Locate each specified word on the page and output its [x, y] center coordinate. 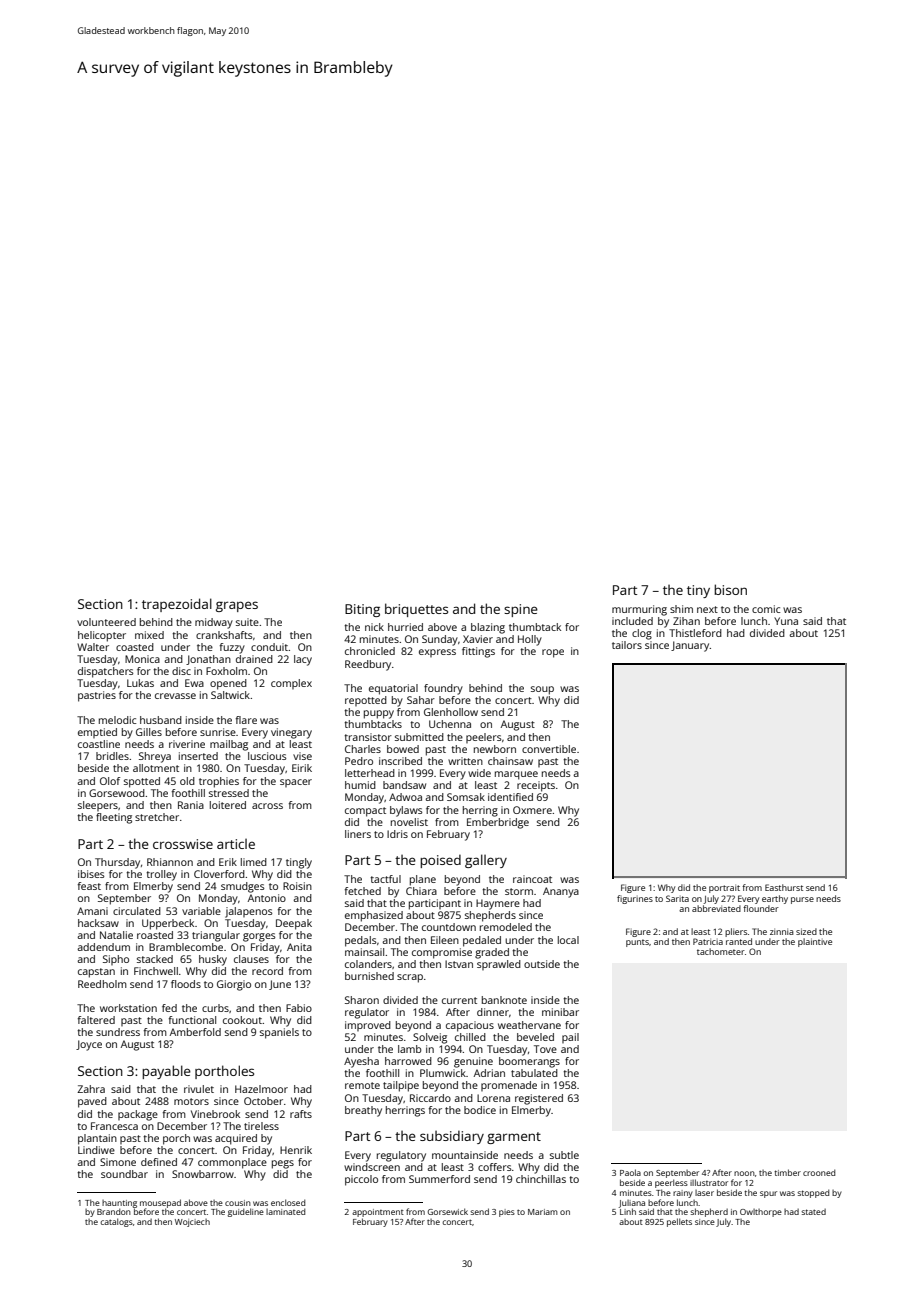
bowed [403, 749]
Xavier [478, 639]
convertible [549, 749]
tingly [299, 863]
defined [159, 1162]
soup [542, 690]
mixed [149, 635]
